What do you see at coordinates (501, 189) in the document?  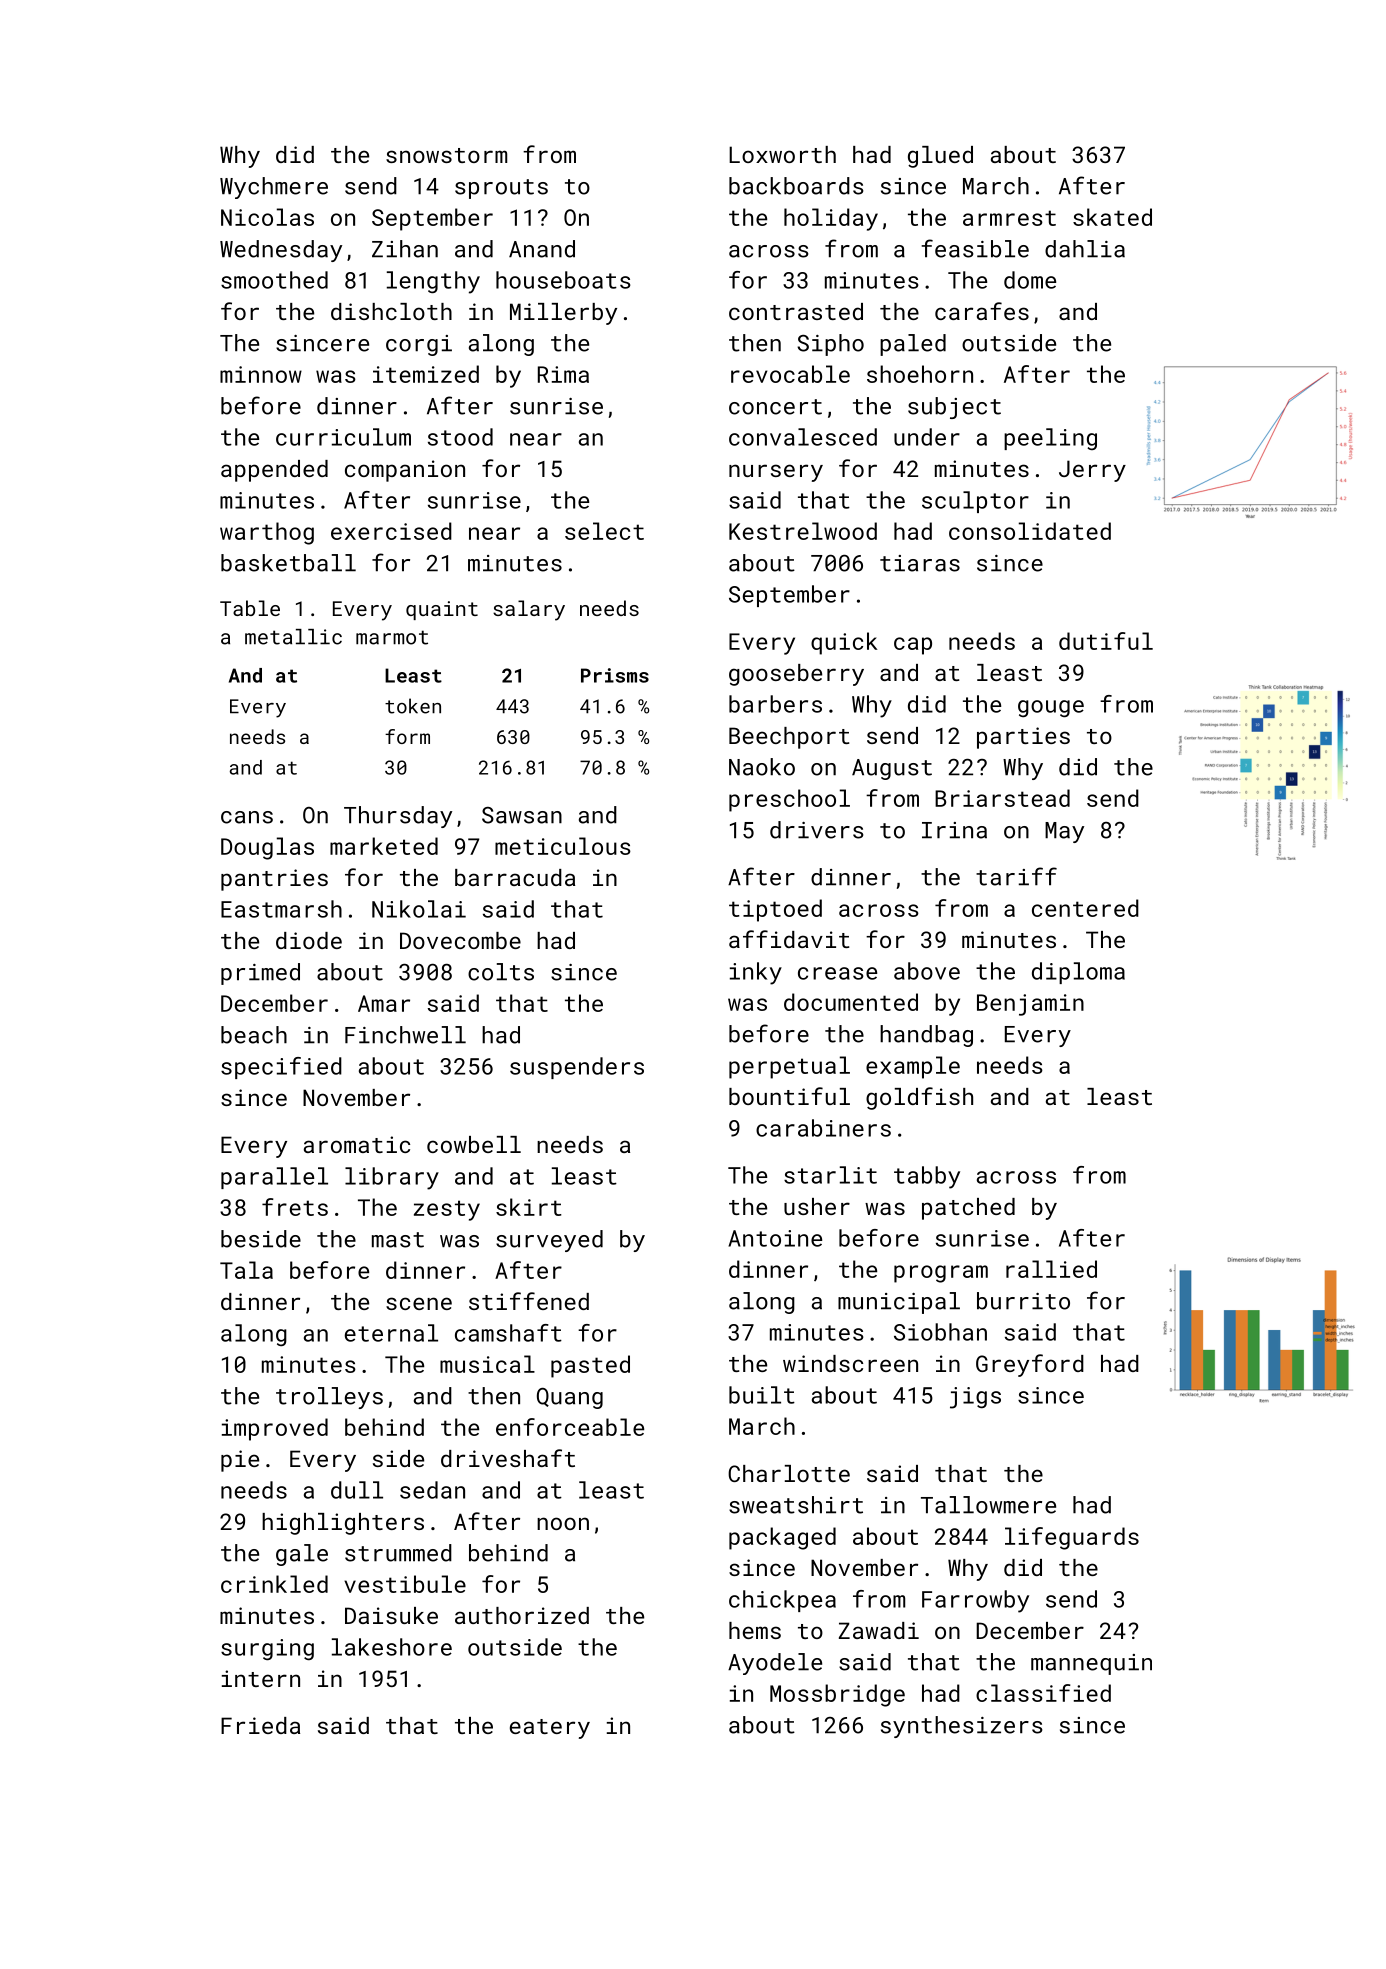 I see `sprouts` at bounding box center [501, 189].
